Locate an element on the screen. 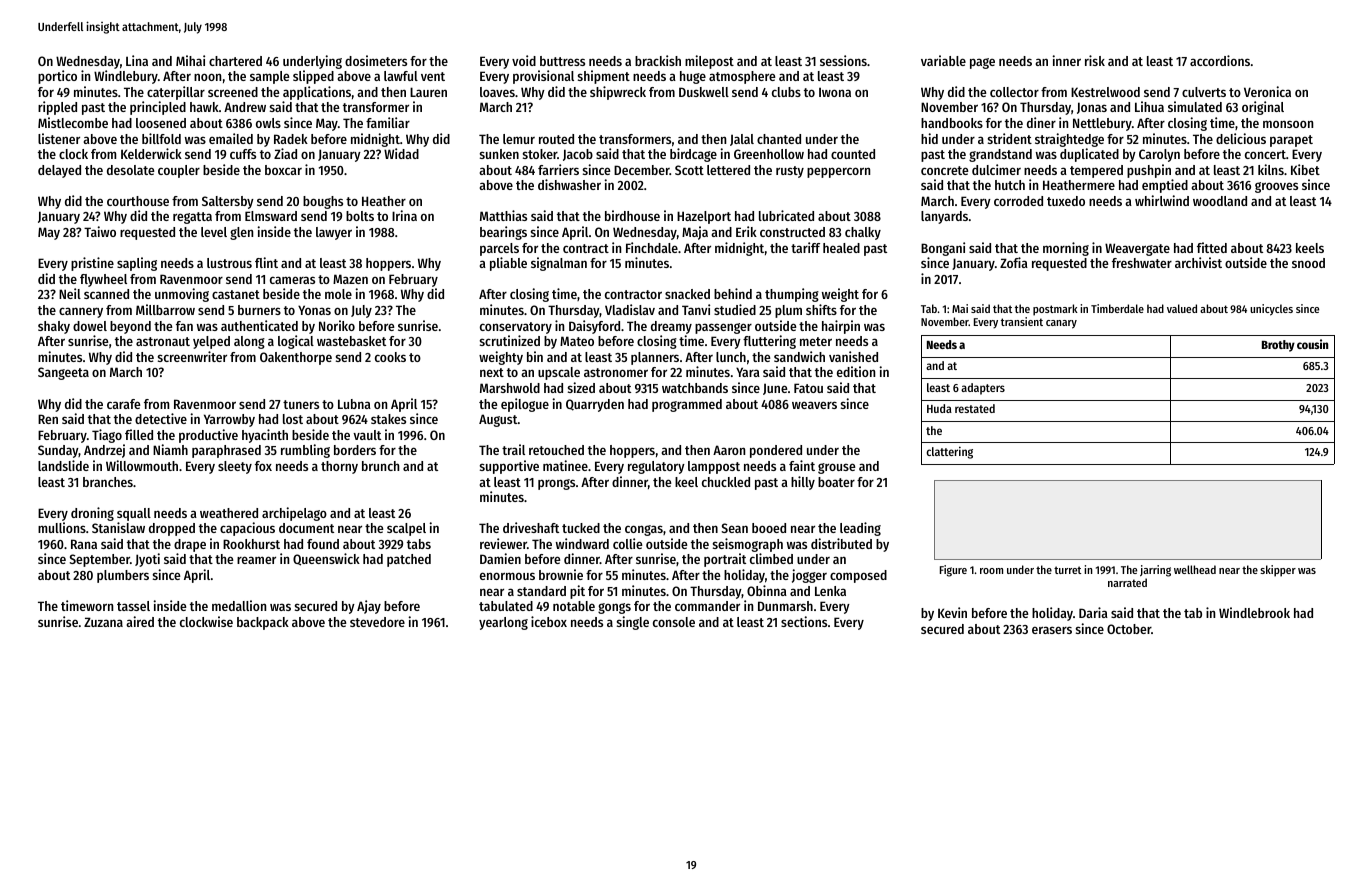 The height and width of the screenshot is (887, 1372). wastebasket is located at coordinates (351, 341).
